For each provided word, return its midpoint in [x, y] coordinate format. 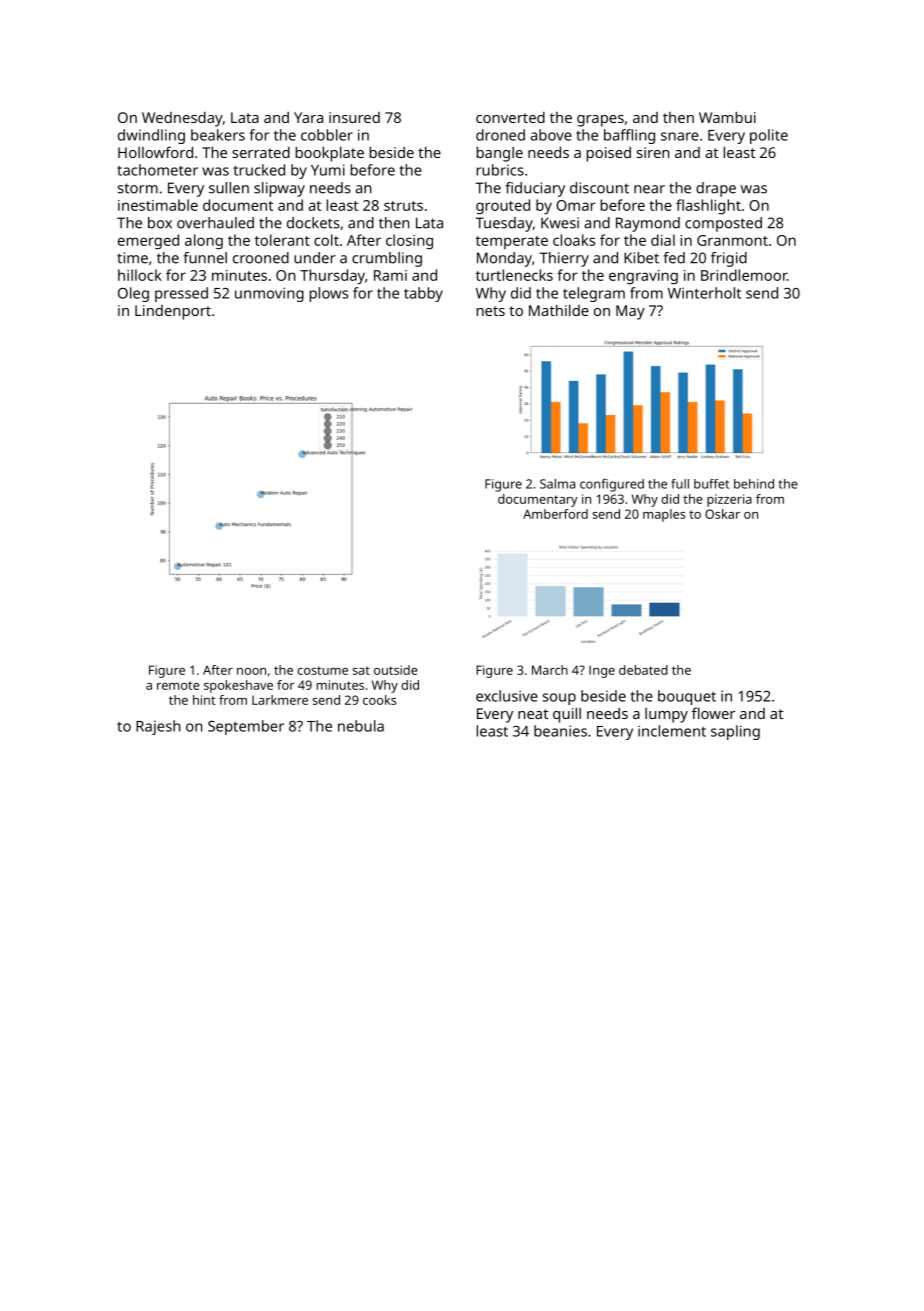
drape [716, 189]
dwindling [151, 136]
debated [643, 670]
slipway [279, 189]
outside [396, 670]
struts [403, 206]
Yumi [328, 170]
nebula [361, 726]
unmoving [269, 294]
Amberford [555, 514]
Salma [557, 484]
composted [723, 224]
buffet [711, 484]
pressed [181, 294]
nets [491, 311]
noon [251, 671]
